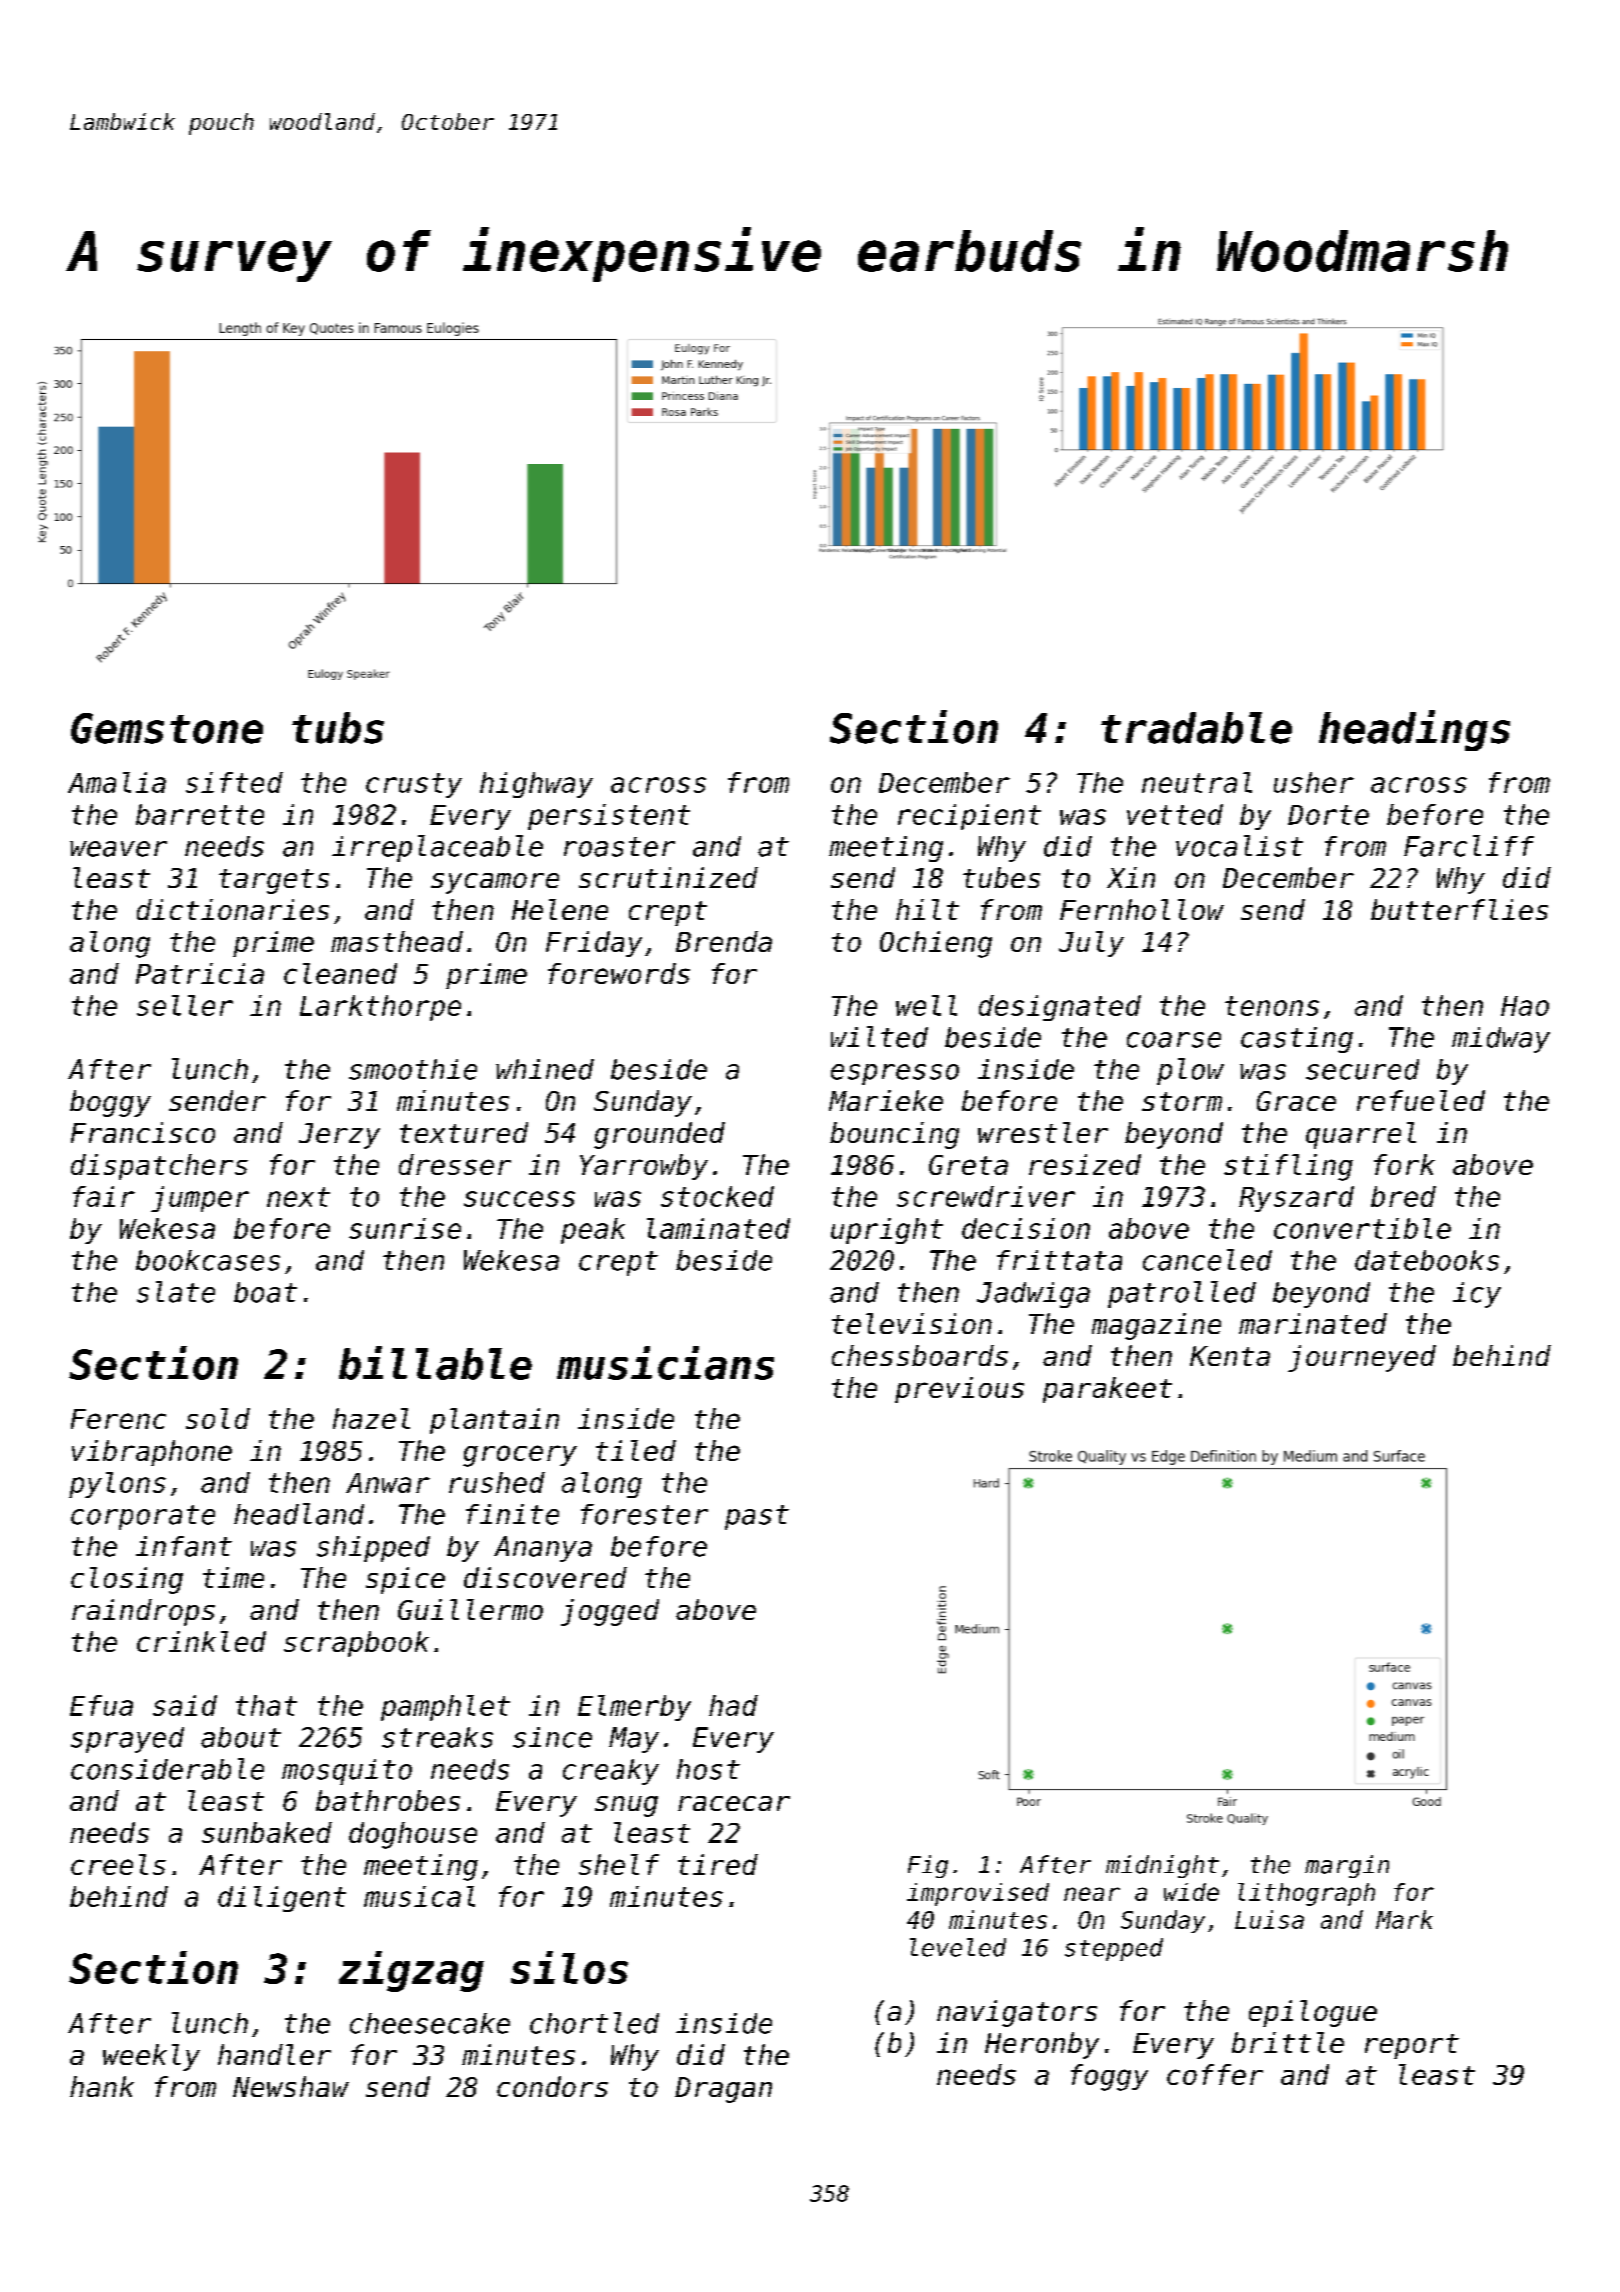 The width and height of the screenshot is (1620, 2292). Describe the element at coordinates (102, 2086) in the screenshot. I see `hank` at that location.
